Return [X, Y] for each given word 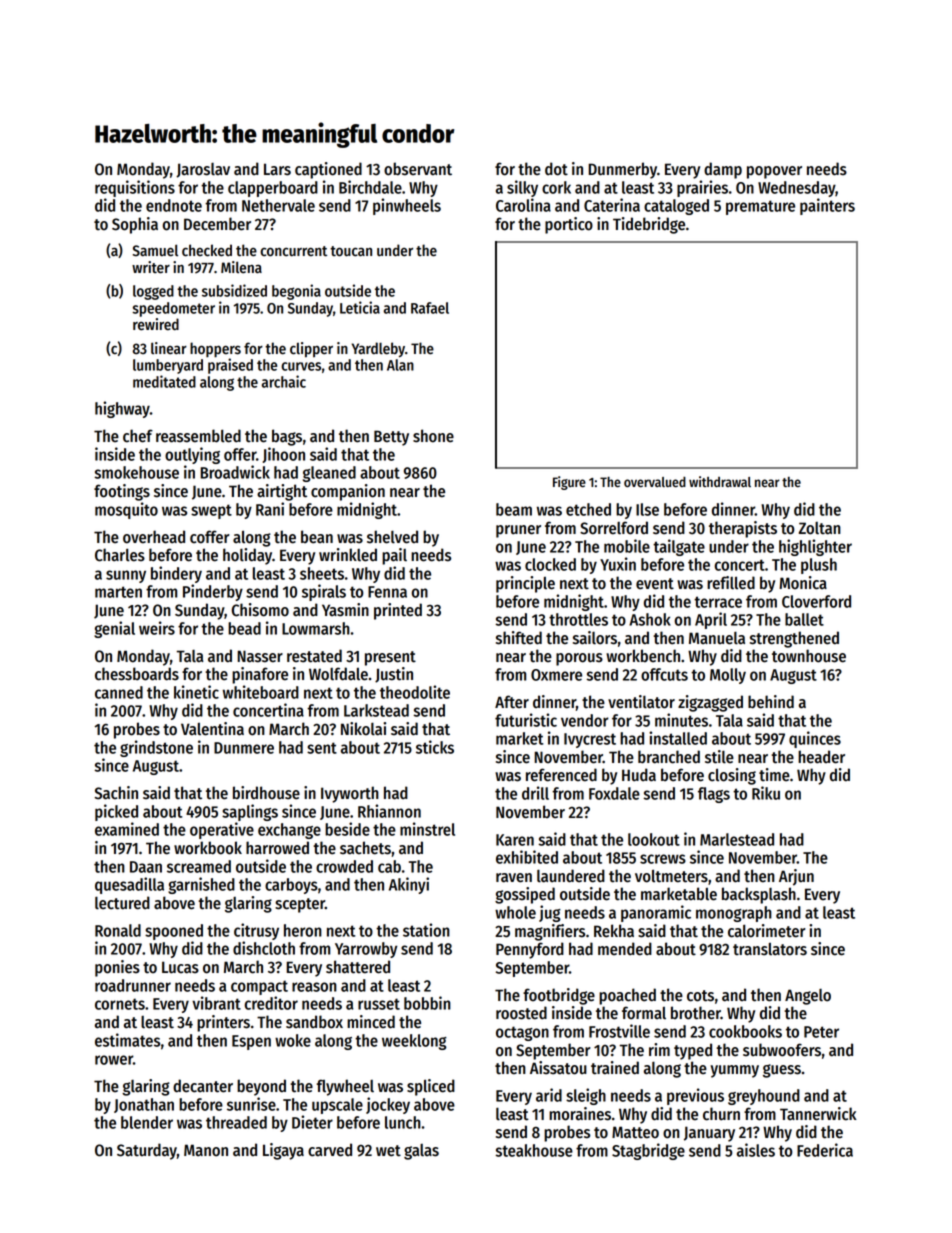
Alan [400, 365]
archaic [284, 381]
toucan [351, 251]
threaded [236, 1122]
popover [774, 172]
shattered [358, 967]
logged [153, 292]
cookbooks [745, 1031]
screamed [199, 866]
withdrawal [720, 481]
